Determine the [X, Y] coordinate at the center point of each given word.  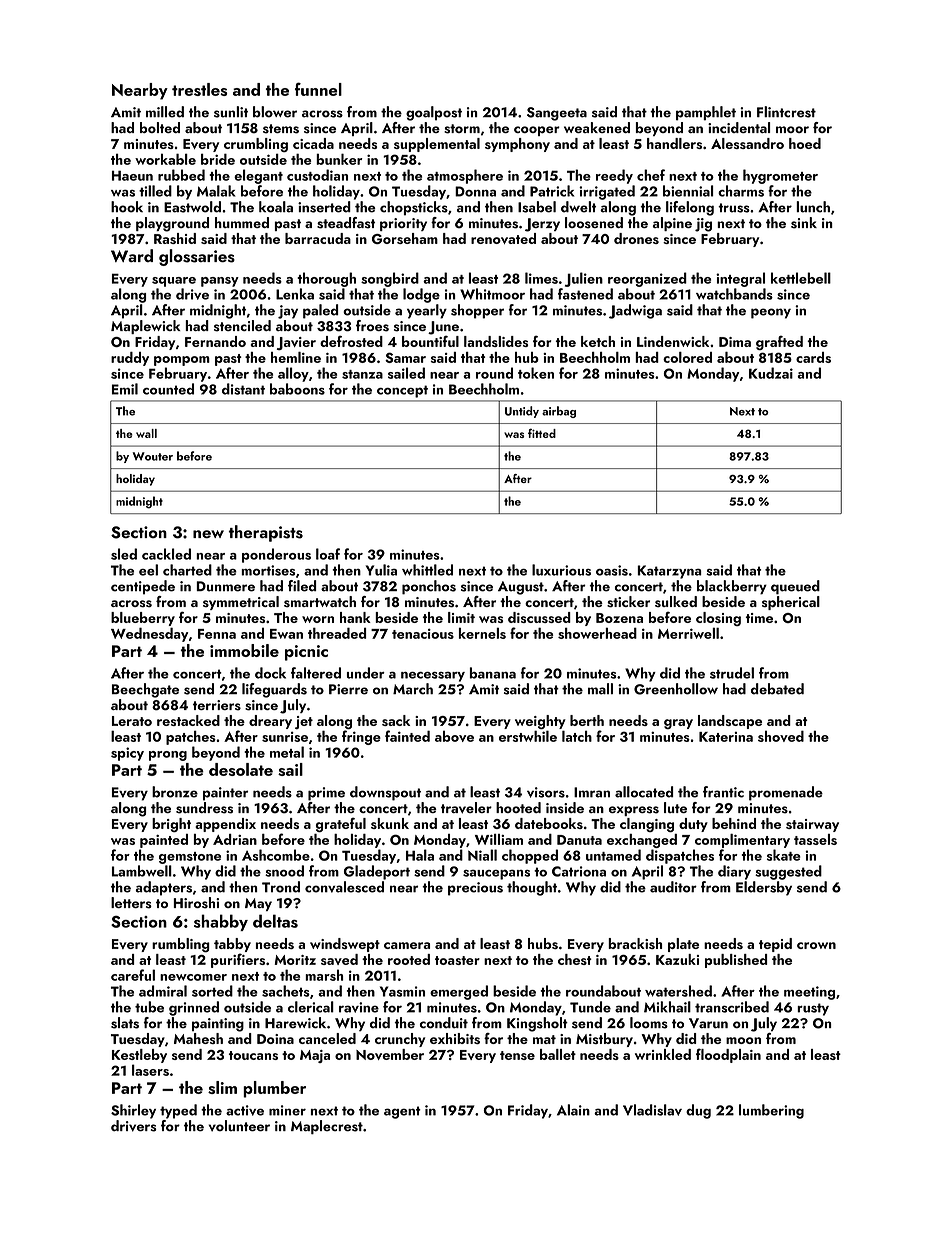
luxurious [561, 570]
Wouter [153, 456]
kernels [482, 633]
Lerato [132, 721]
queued [795, 587]
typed [178, 1111]
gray [678, 724]
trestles [199, 89]
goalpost [434, 113]
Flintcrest [786, 112]
